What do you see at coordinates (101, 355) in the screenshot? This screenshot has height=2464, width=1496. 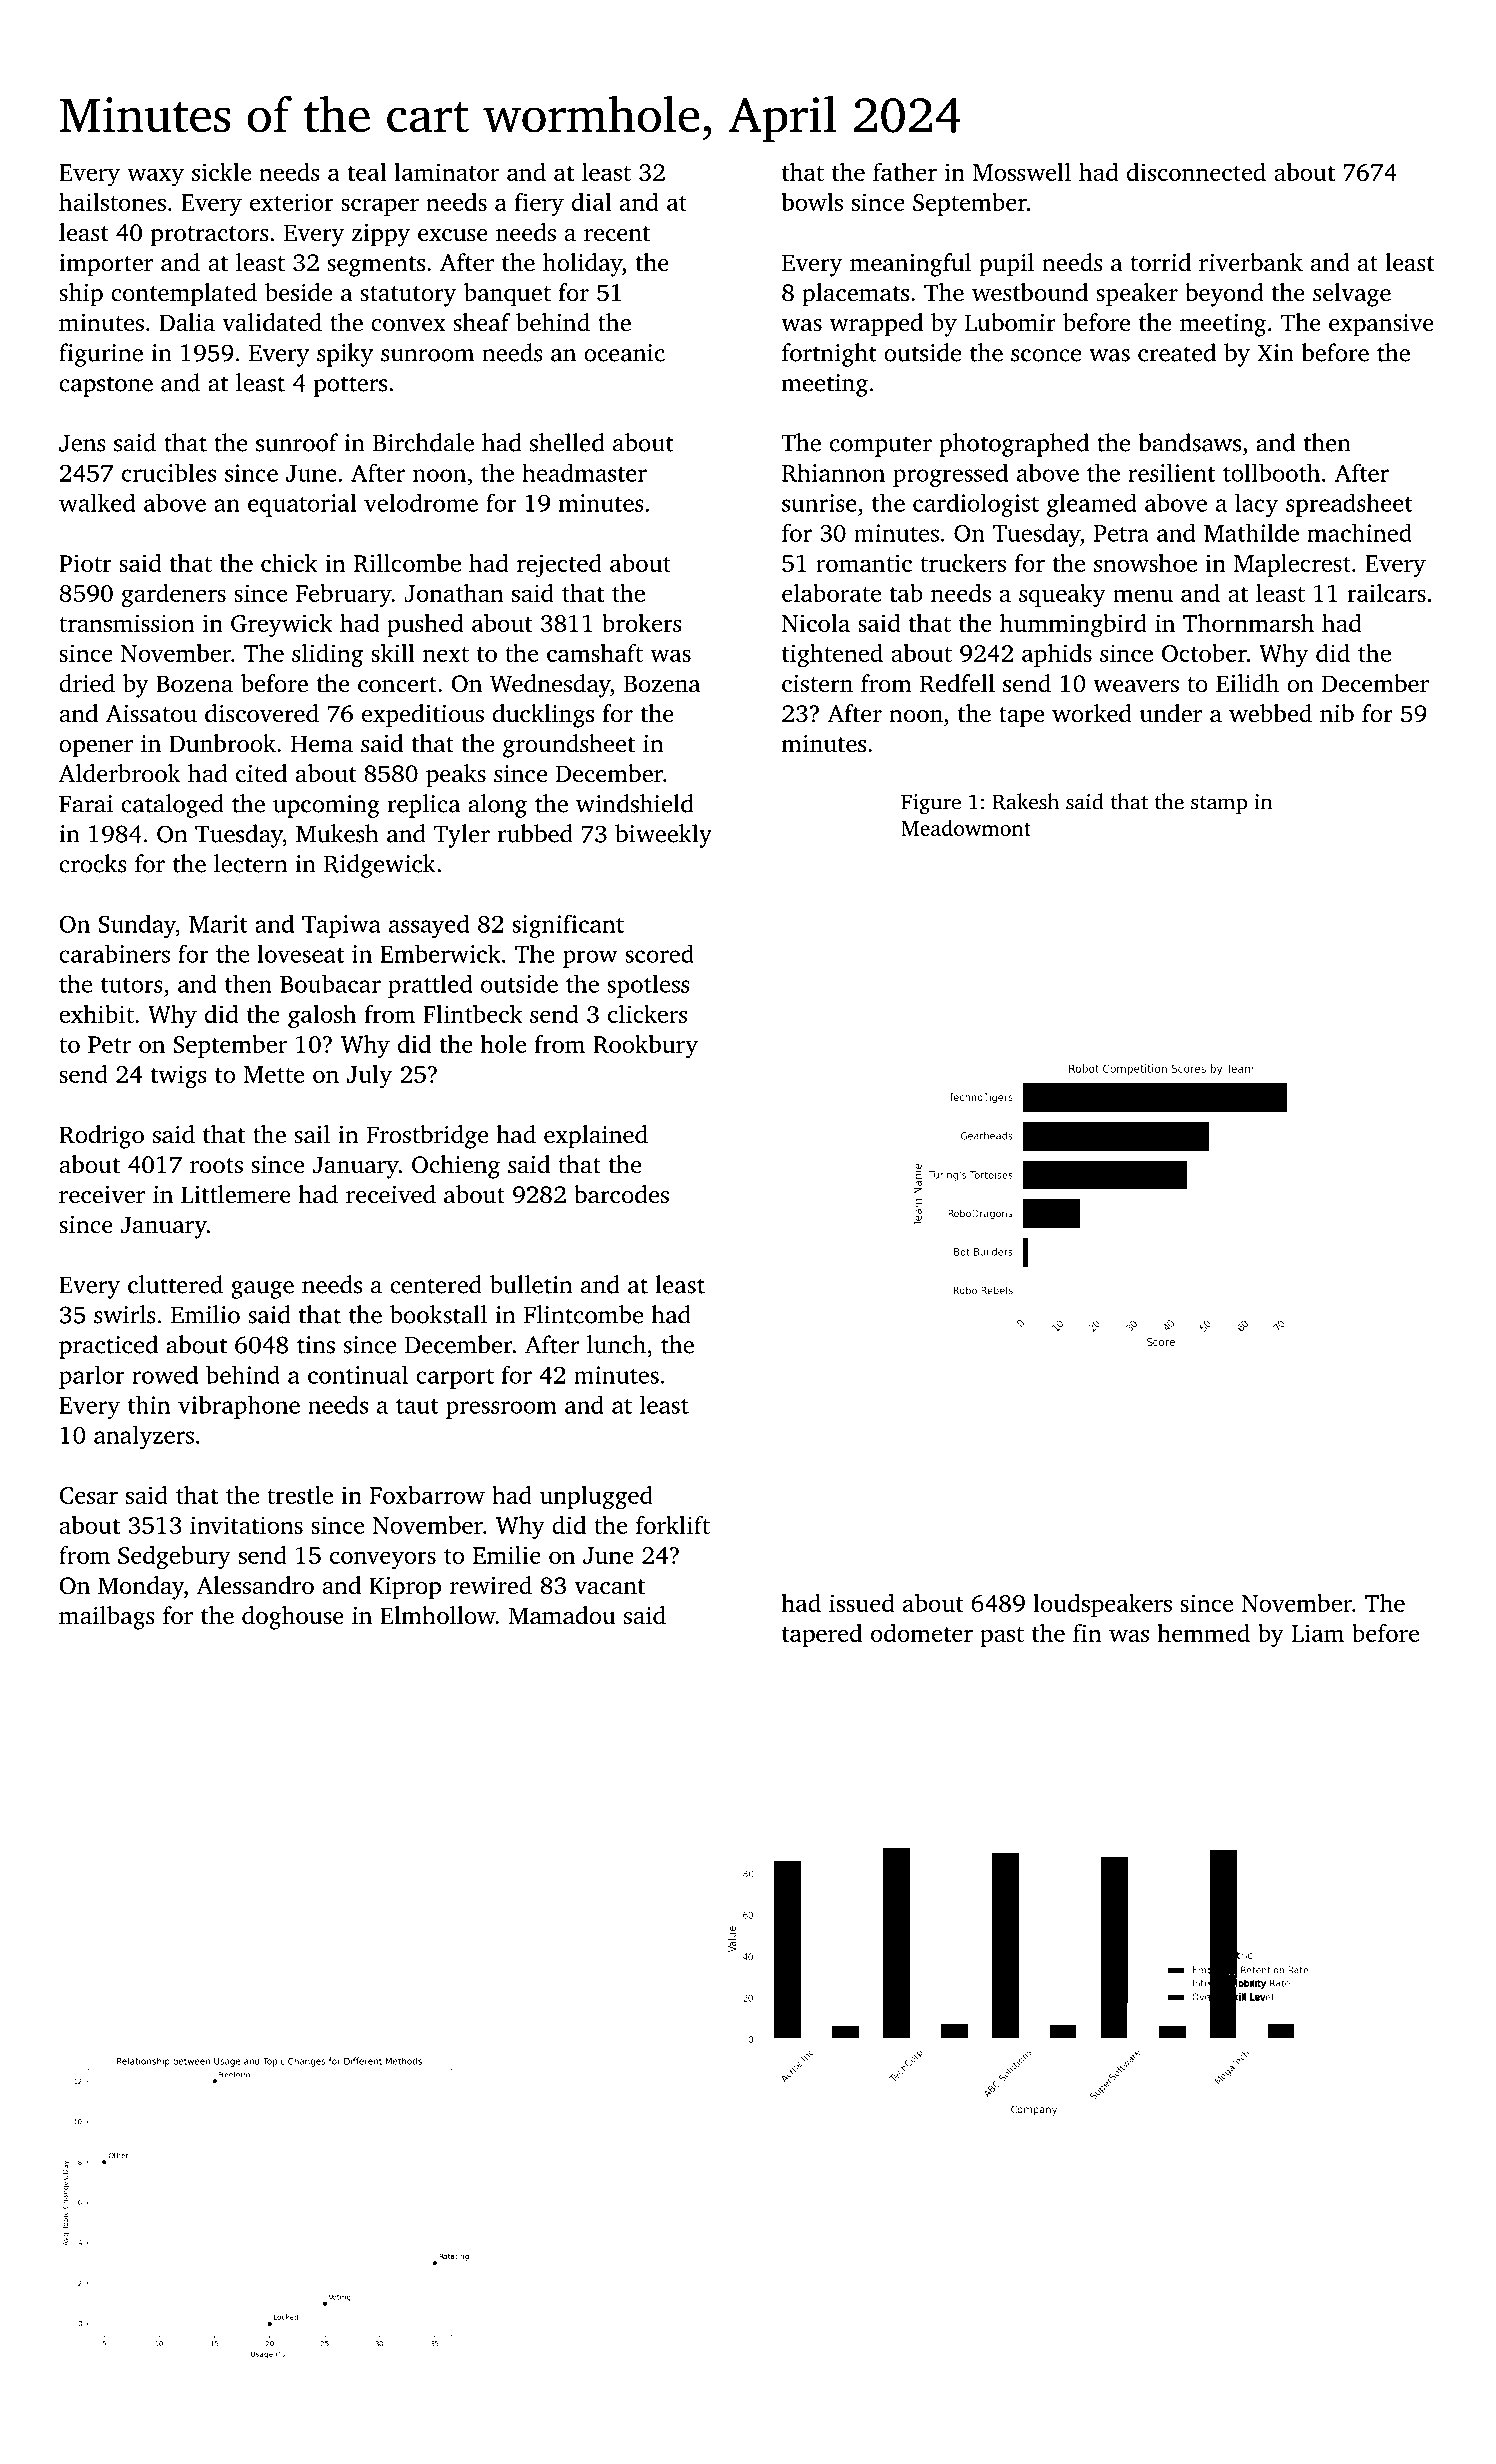 I see `figurine` at bounding box center [101, 355].
